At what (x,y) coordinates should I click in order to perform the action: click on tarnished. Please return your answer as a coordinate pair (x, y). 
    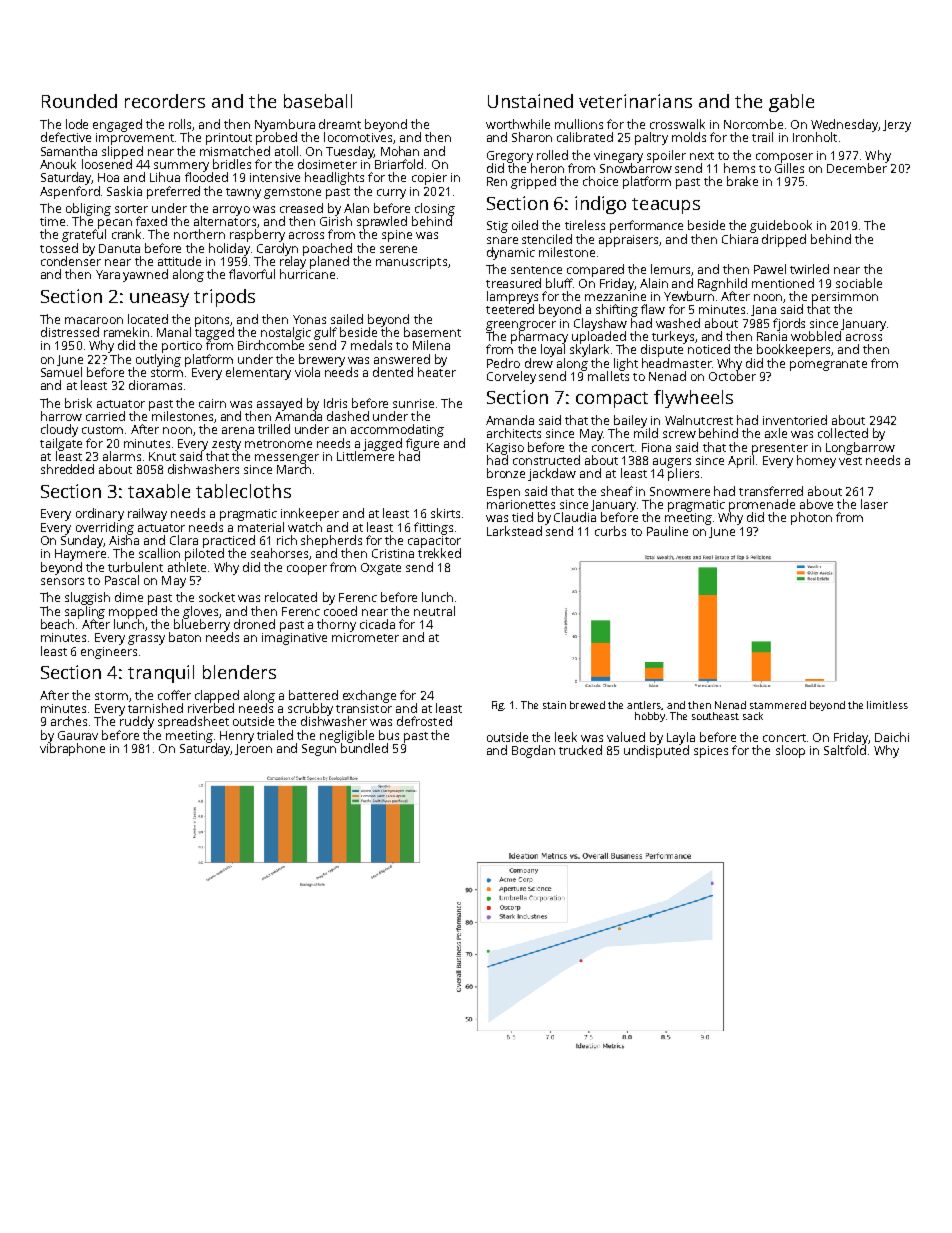
    Looking at the image, I should click on (155, 708).
